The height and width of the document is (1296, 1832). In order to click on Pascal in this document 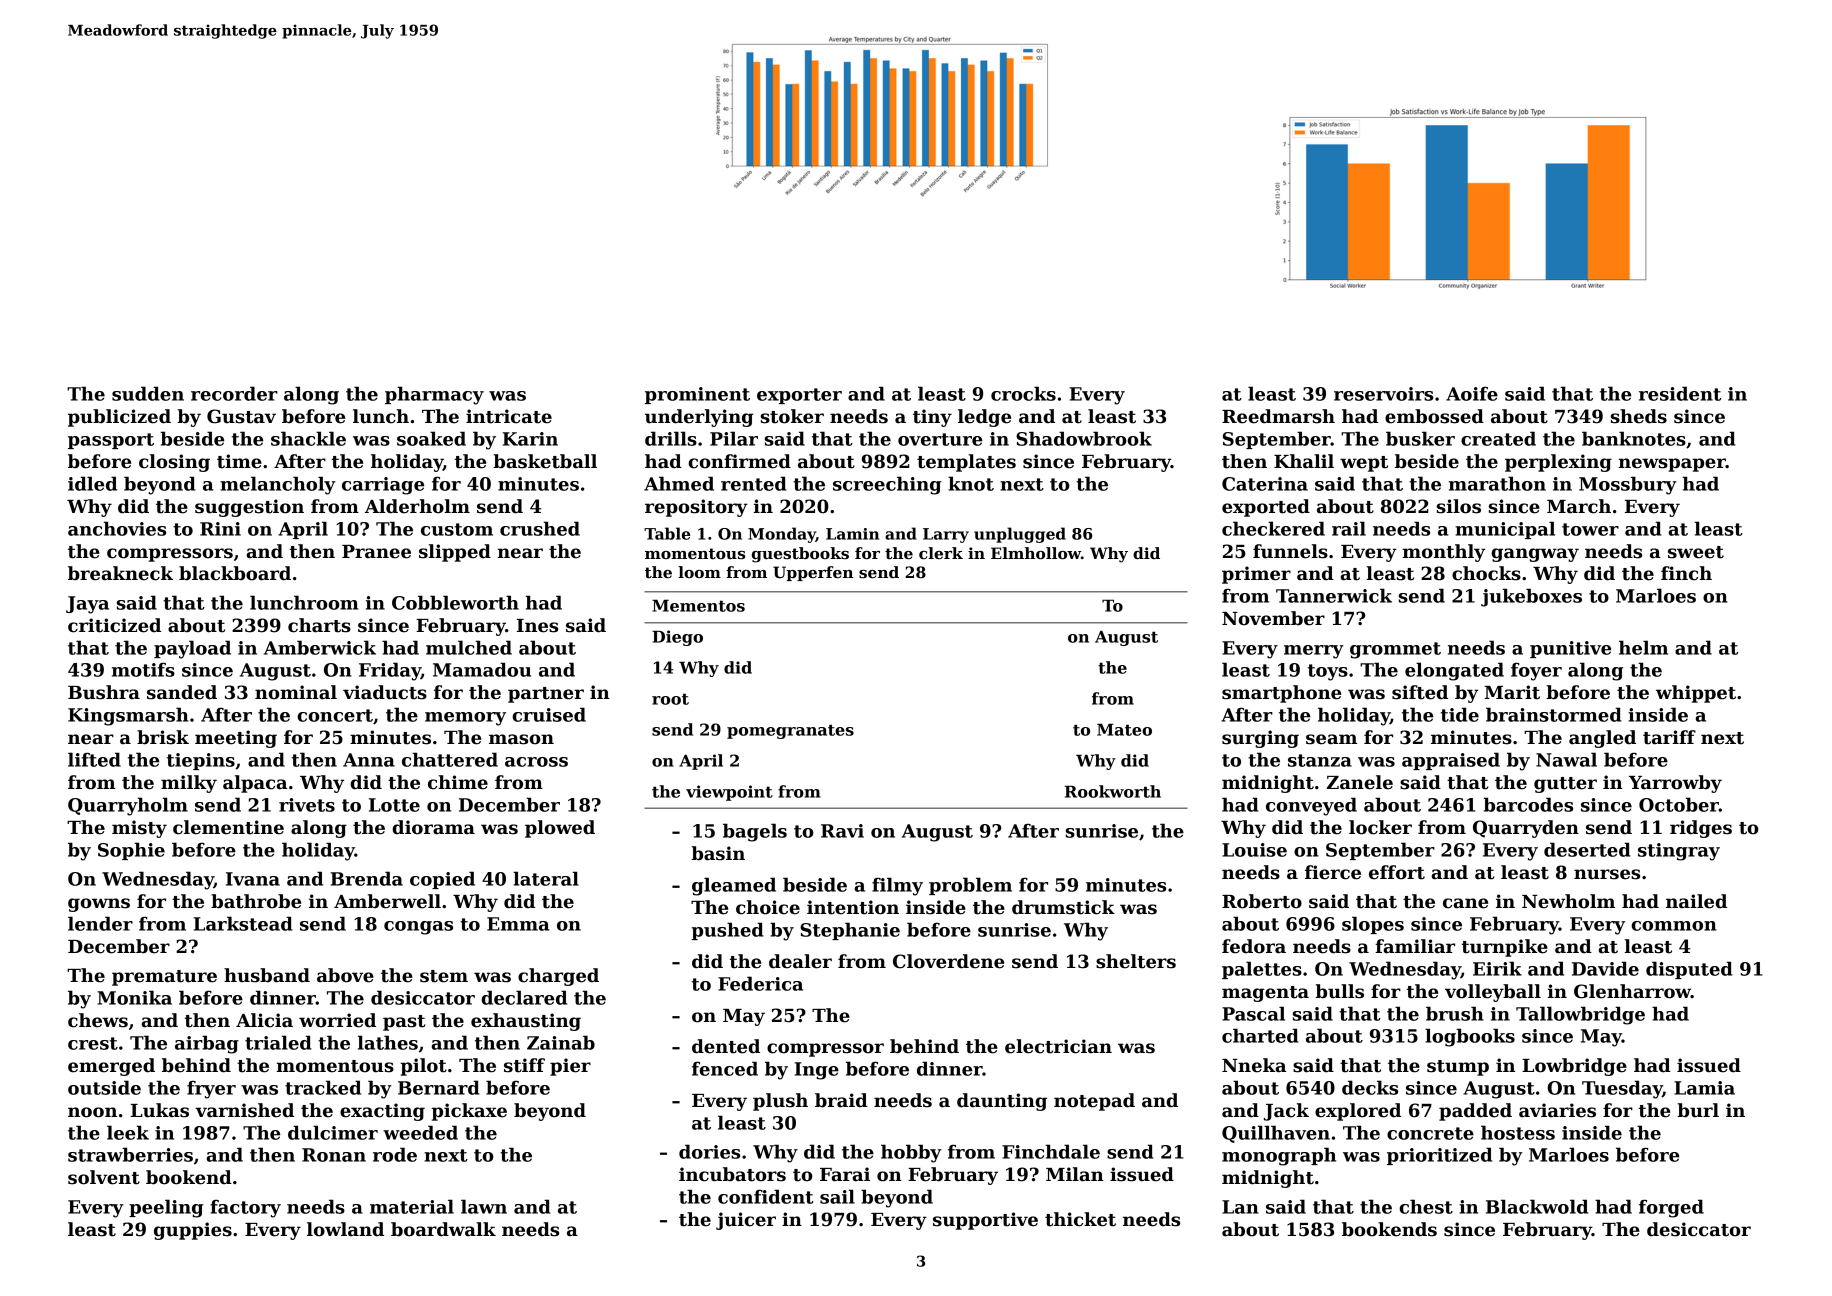, I will do `click(1253, 1013)`.
